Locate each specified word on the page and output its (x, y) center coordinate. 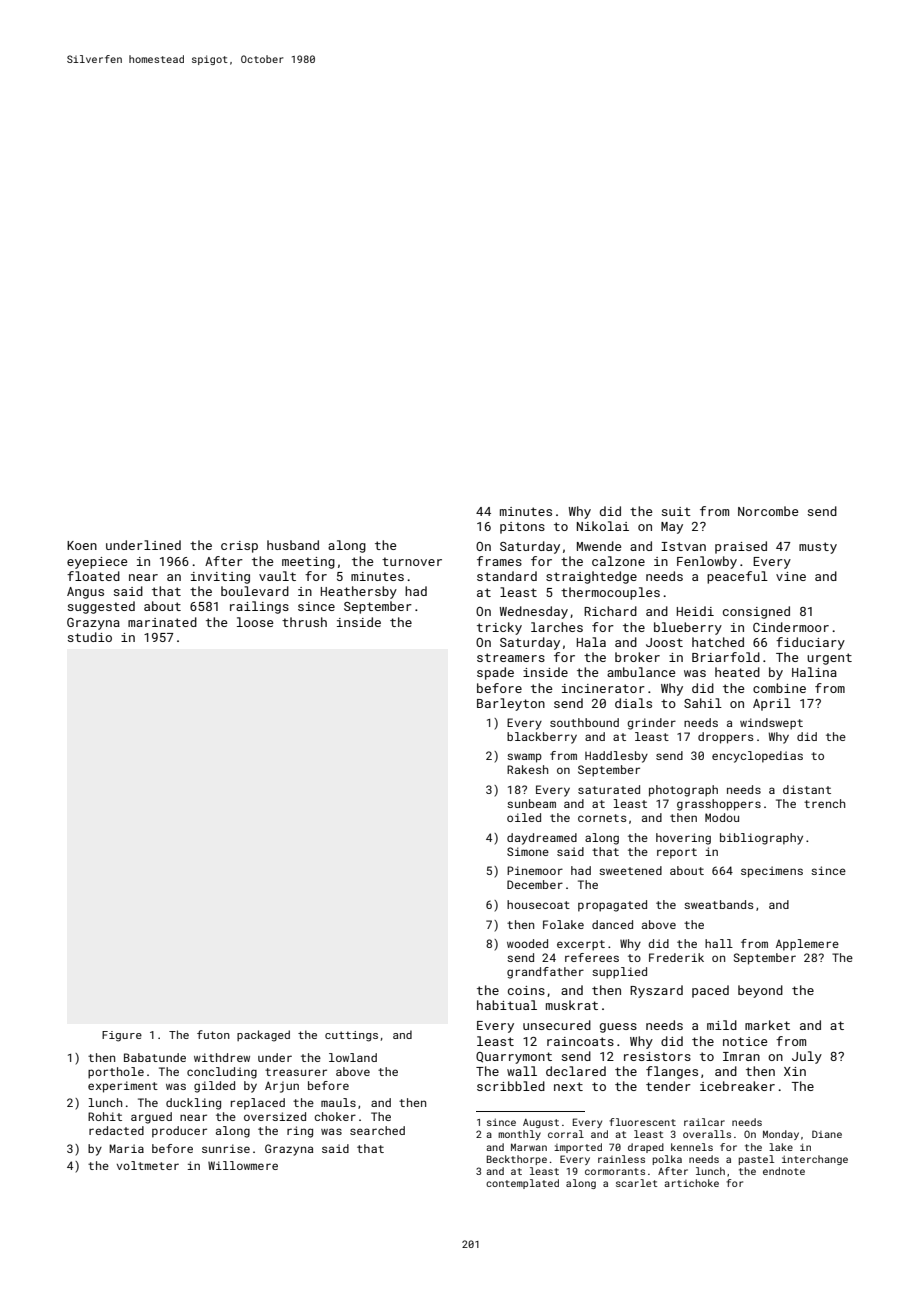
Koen (82, 545)
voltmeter (148, 1165)
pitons (522, 528)
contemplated (522, 1184)
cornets (602, 818)
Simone (528, 851)
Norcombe (768, 511)
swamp (524, 758)
